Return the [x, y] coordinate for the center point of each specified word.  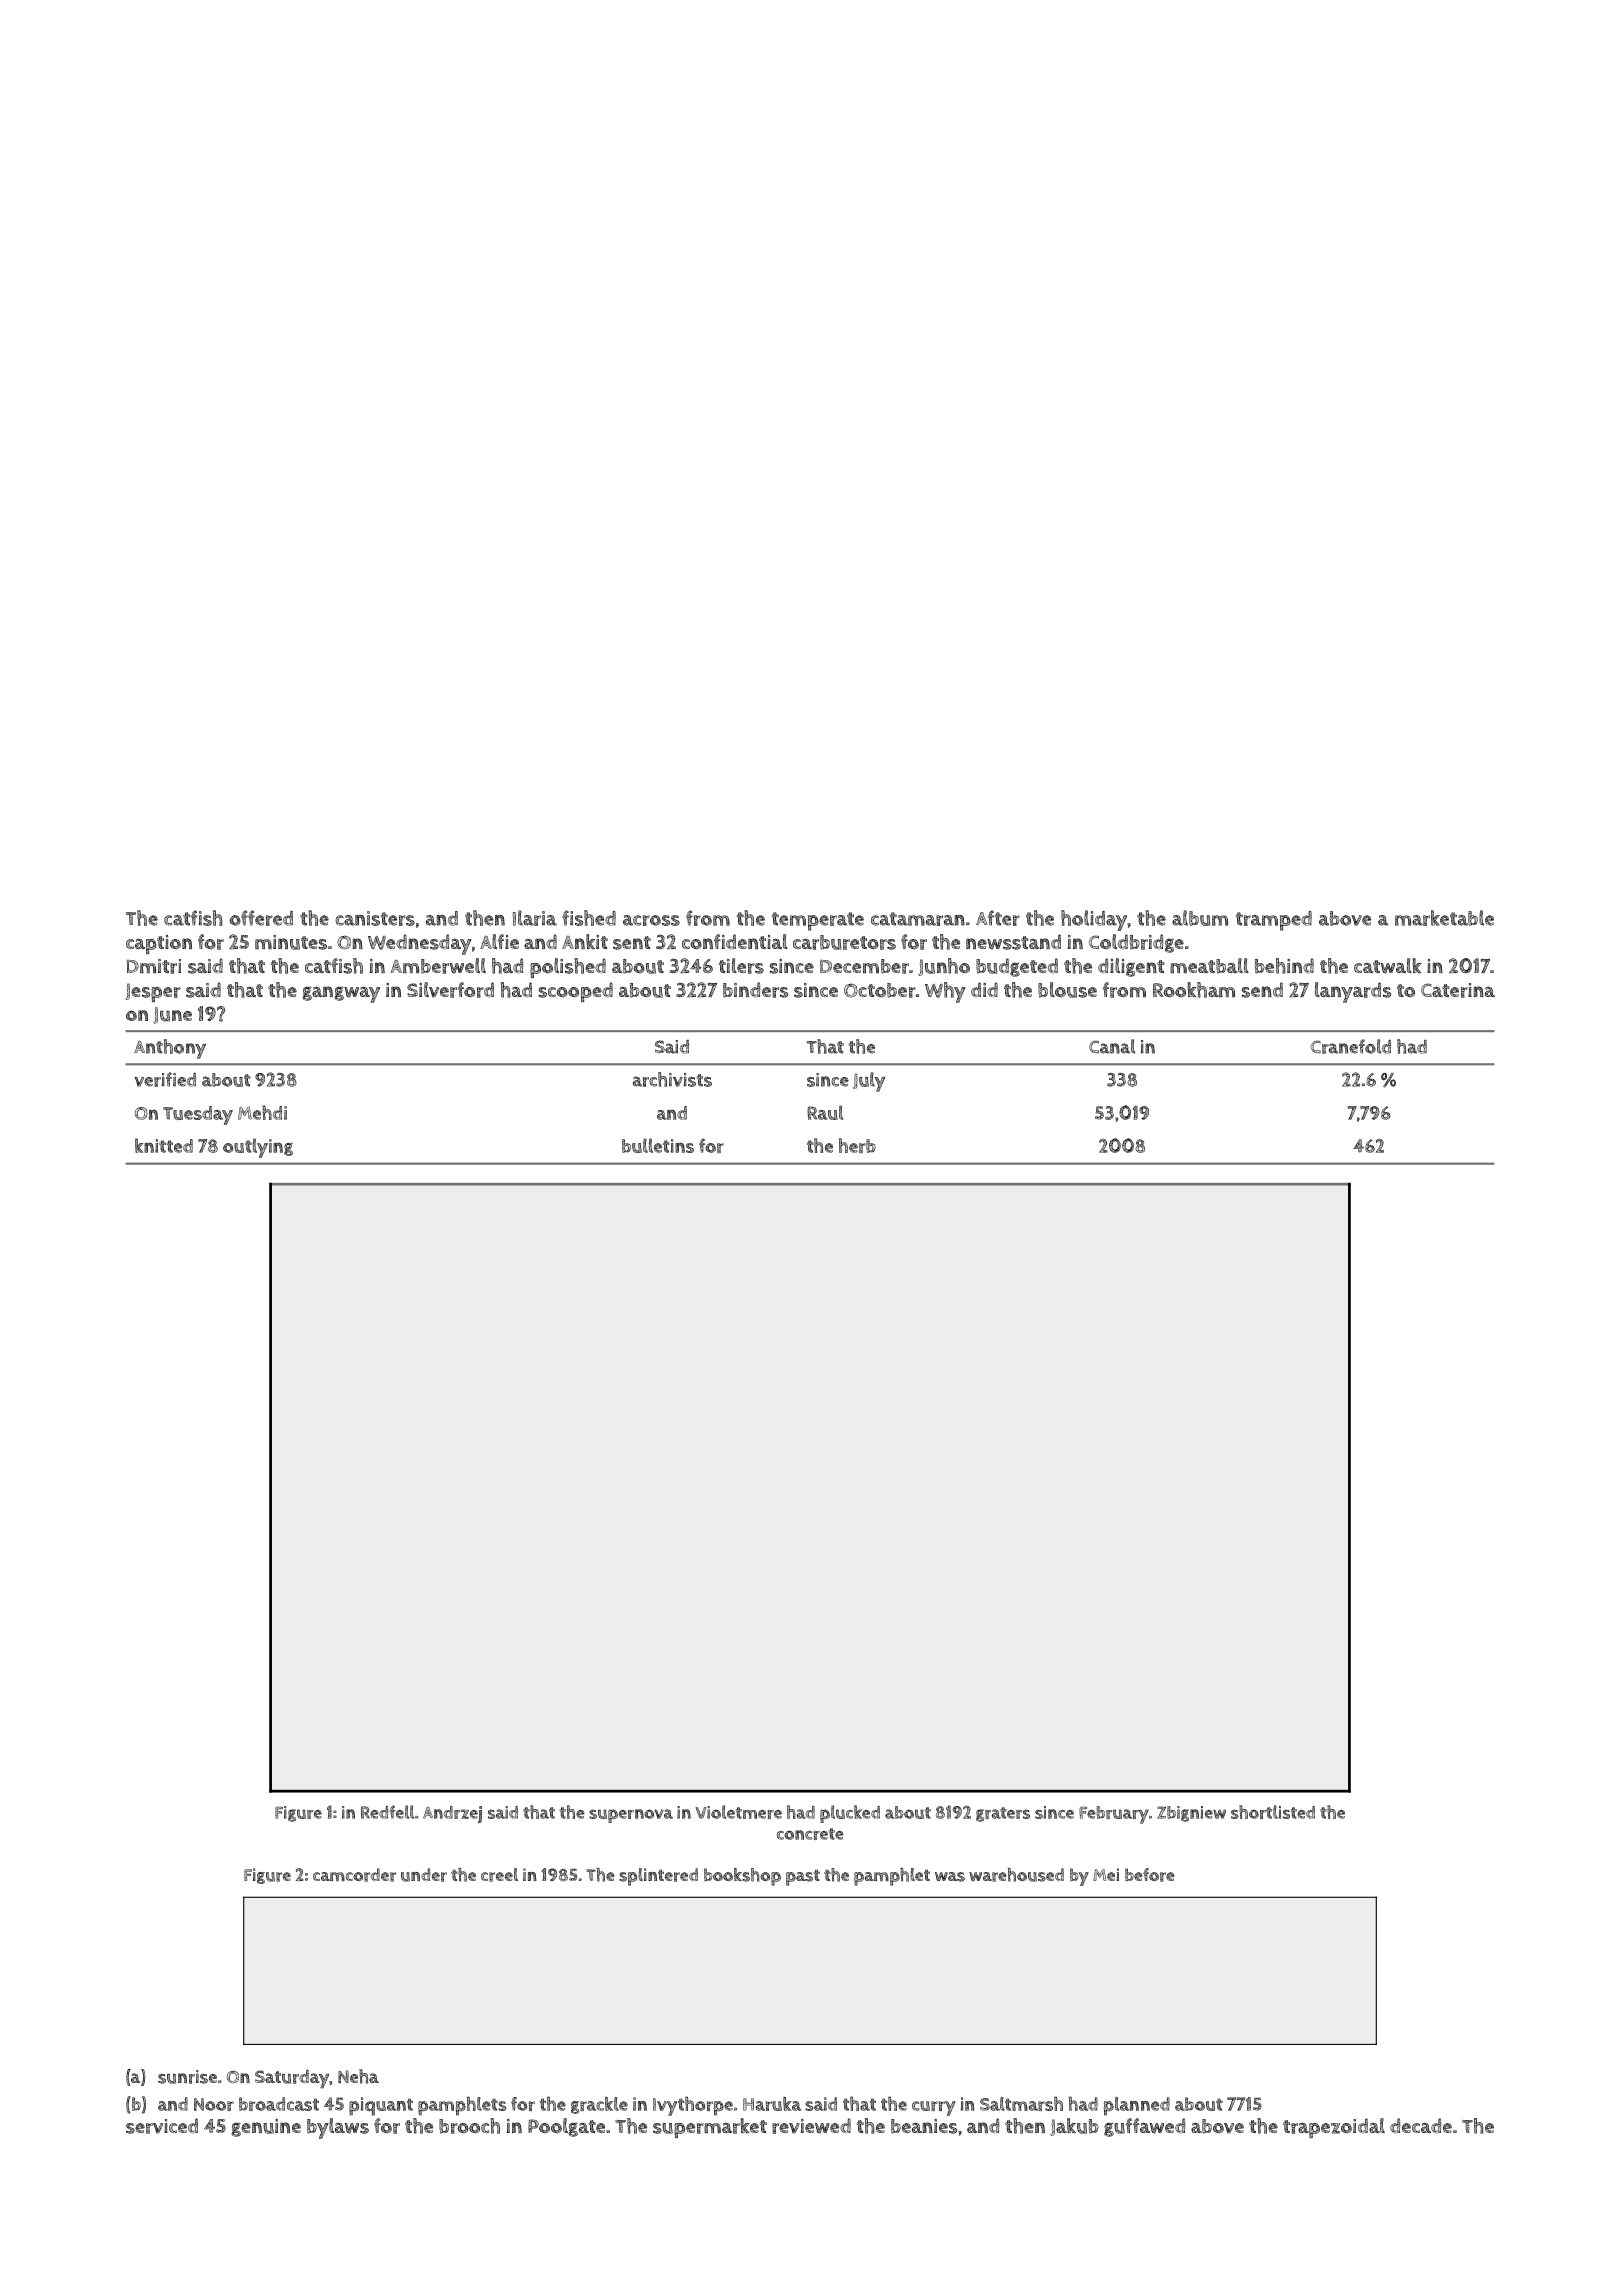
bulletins [658, 1145]
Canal [1112, 1046]
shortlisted [1273, 1812]
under [424, 1875]
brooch [469, 2126]
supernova [631, 1816]
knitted [164, 1145]
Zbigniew [1191, 1814]
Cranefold [1350, 1046]
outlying [258, 1148]
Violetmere [738, 1812]
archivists [672, 1079]
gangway [341, 994]
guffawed [1144, 2127]
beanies [924, 2126]
